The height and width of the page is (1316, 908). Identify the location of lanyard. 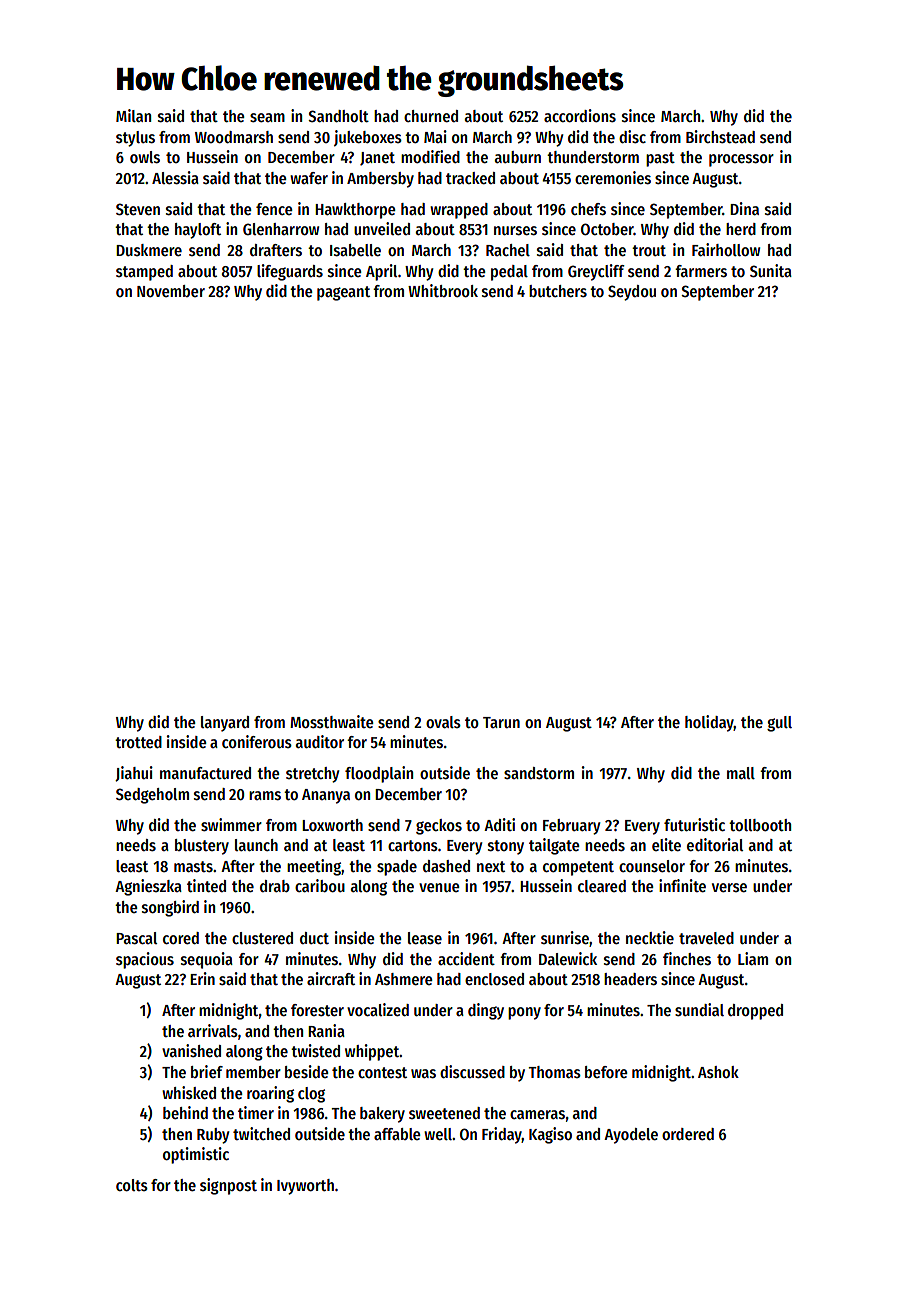
(225, 724).
